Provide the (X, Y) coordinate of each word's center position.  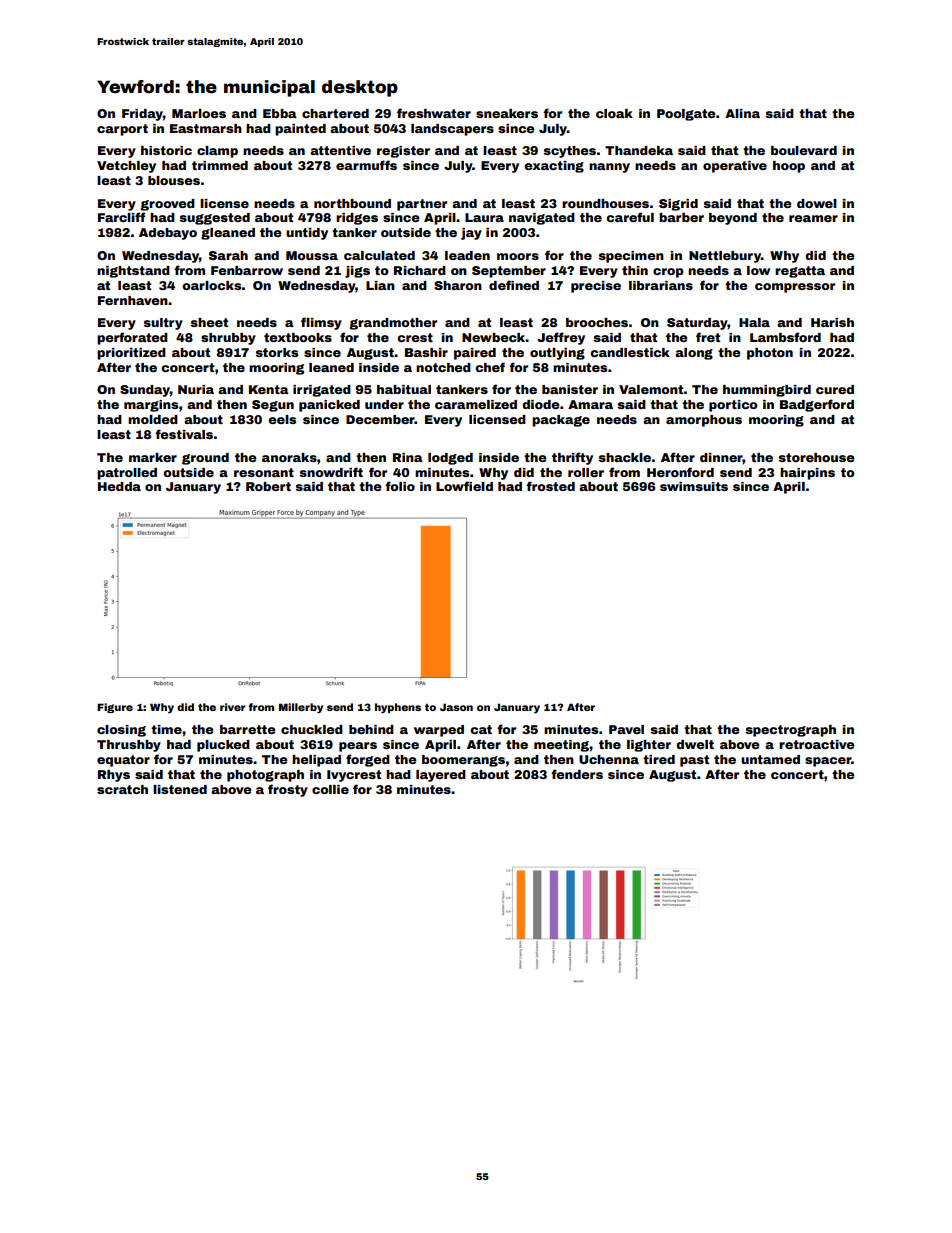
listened (180, 789)
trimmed (220, 165)
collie (330, 789)
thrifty (572, 458)
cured (835, 389)
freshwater (434, 113)
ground (205, 459)
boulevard (804, 150)
